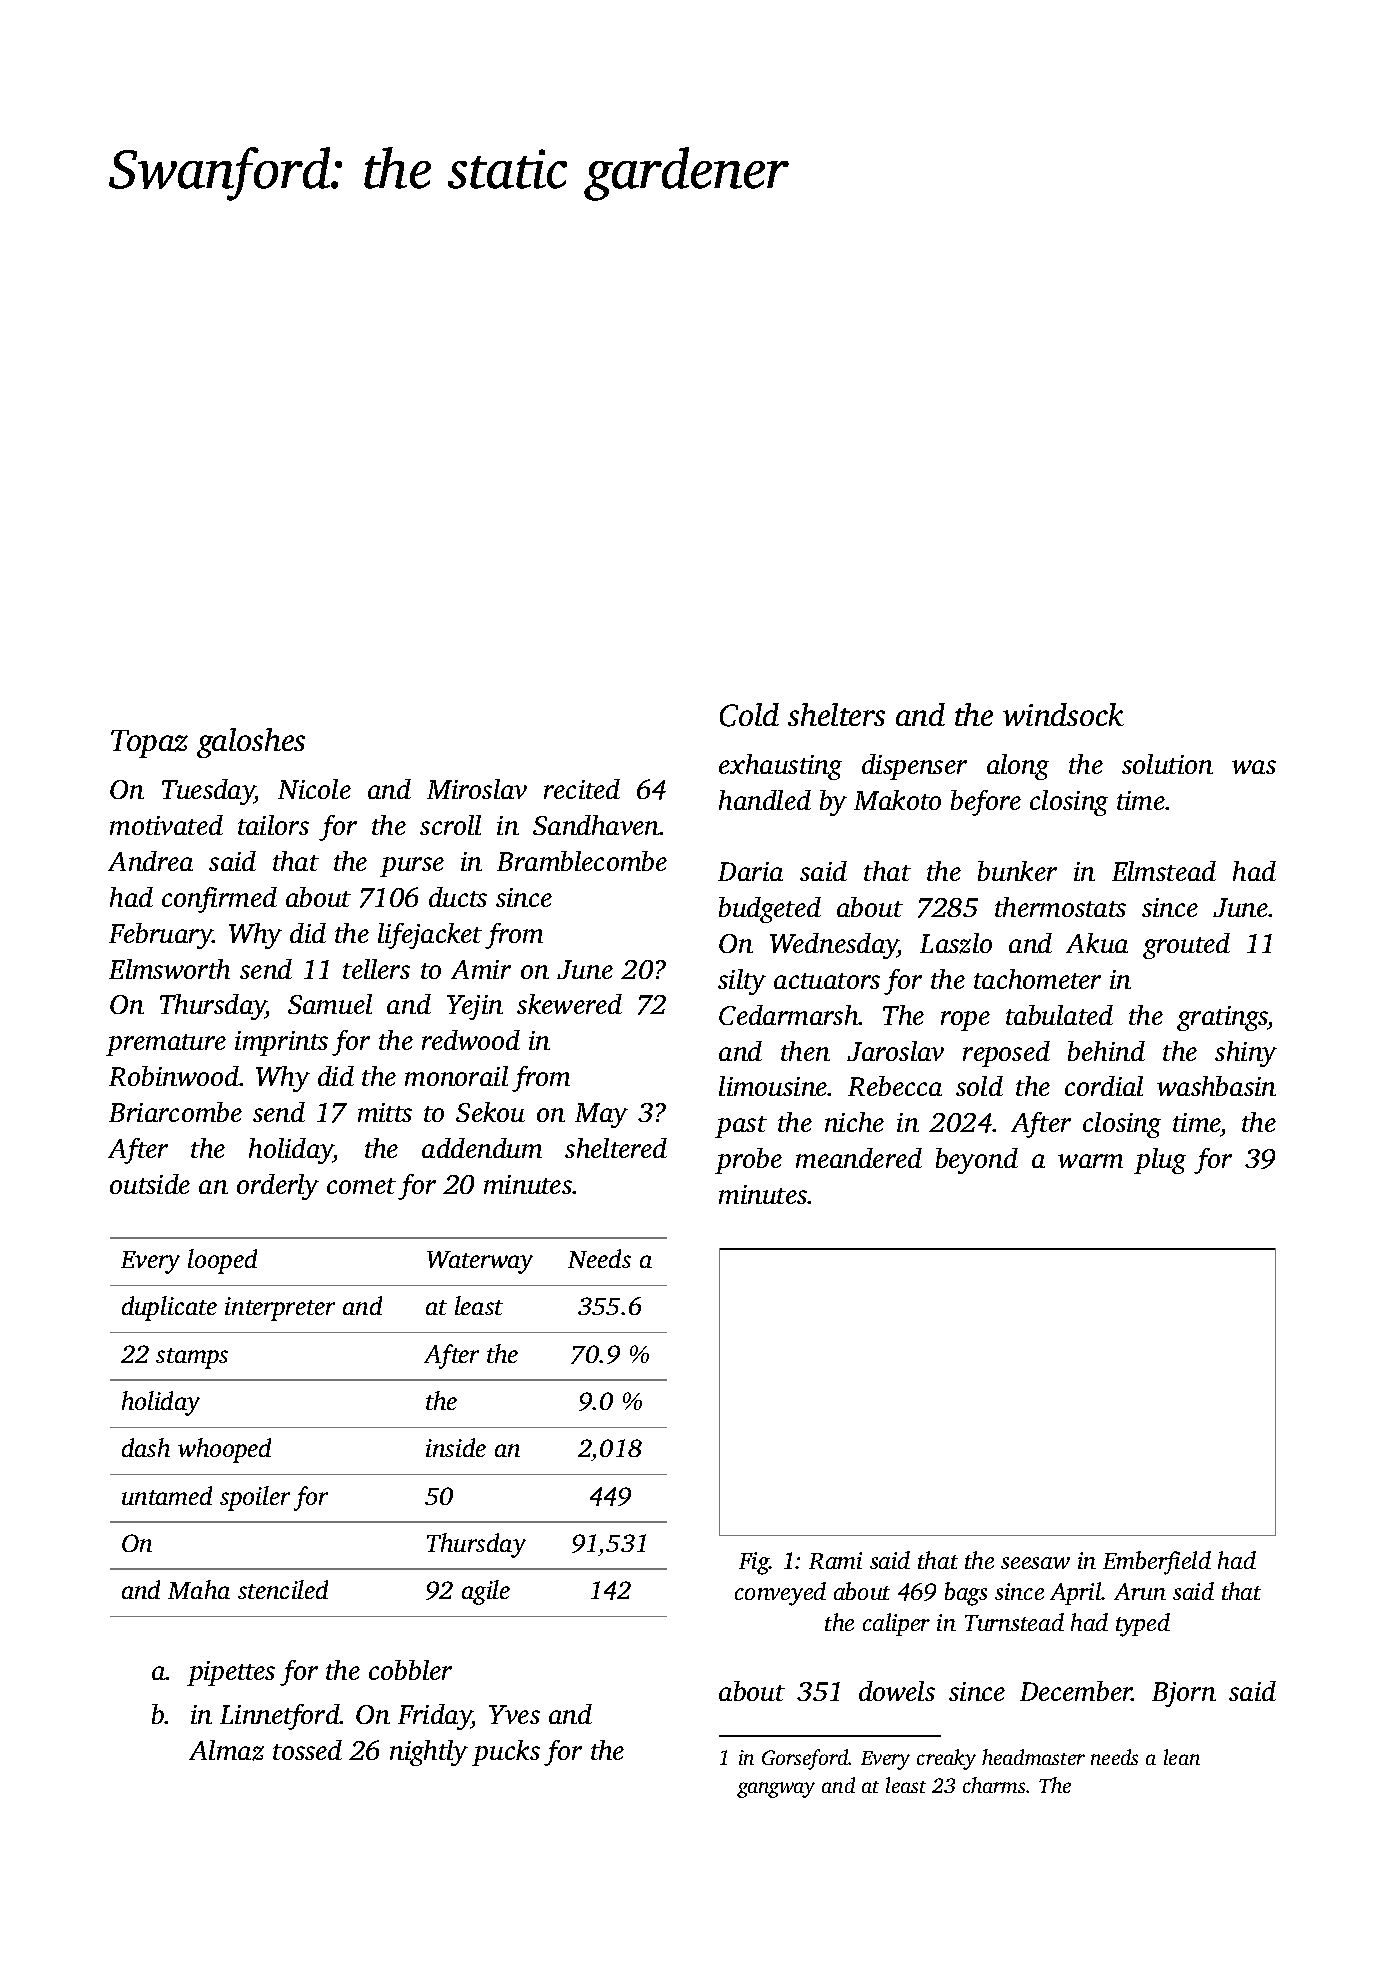 This screenshot has width=1386, height=1969. What do you see at coordinates (1063, 714) in the screenshot?
I see `windsock` at bounding box center [1063, 714].
